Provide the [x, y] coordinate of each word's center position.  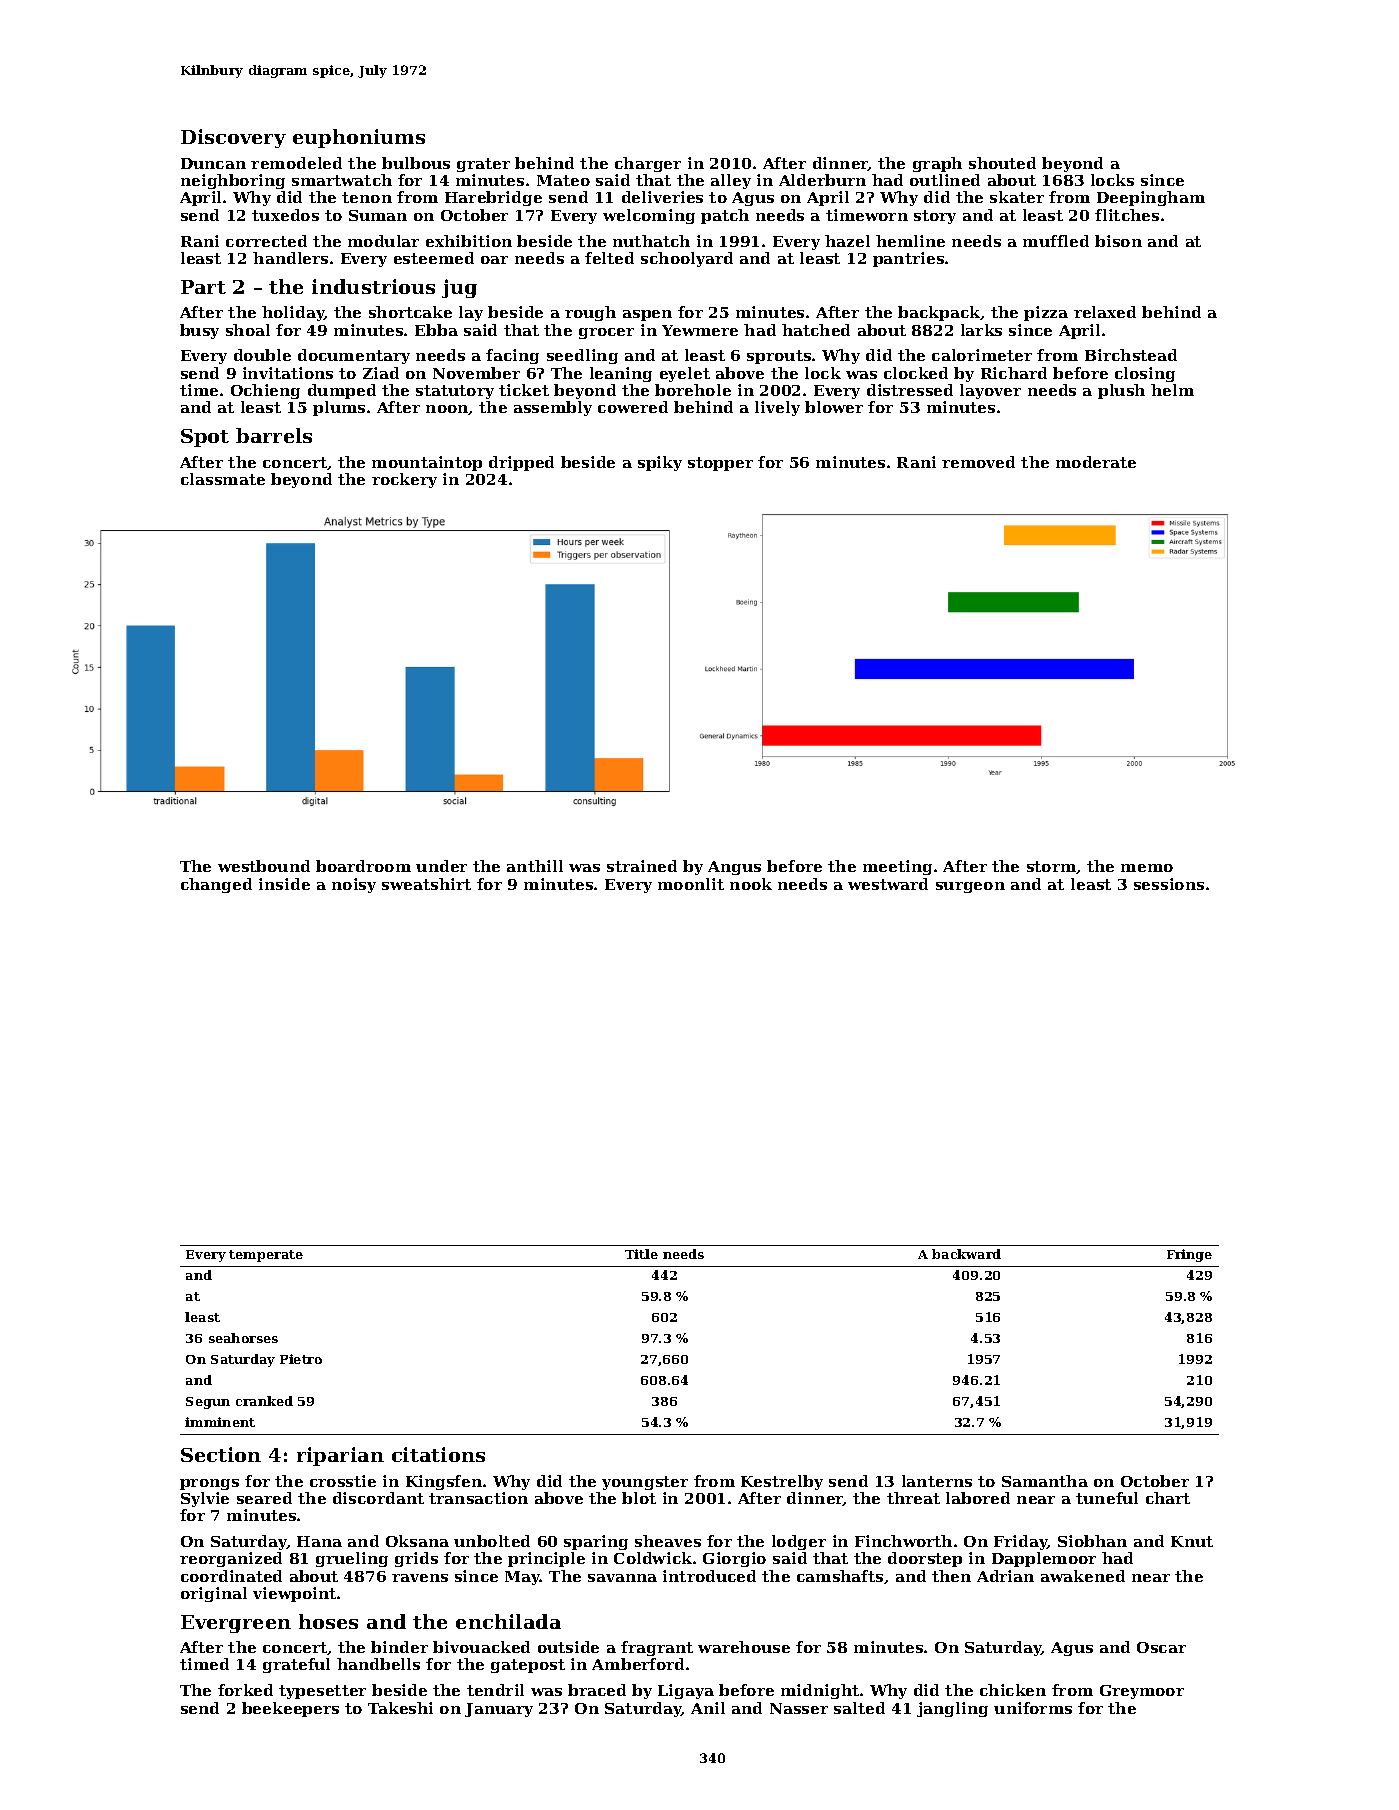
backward [966, 1254]
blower [834, 407]
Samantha [1045, 1481]
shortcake [410, 312]
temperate [266, 1256]
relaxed [1105, 312]
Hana [319, 1541]
